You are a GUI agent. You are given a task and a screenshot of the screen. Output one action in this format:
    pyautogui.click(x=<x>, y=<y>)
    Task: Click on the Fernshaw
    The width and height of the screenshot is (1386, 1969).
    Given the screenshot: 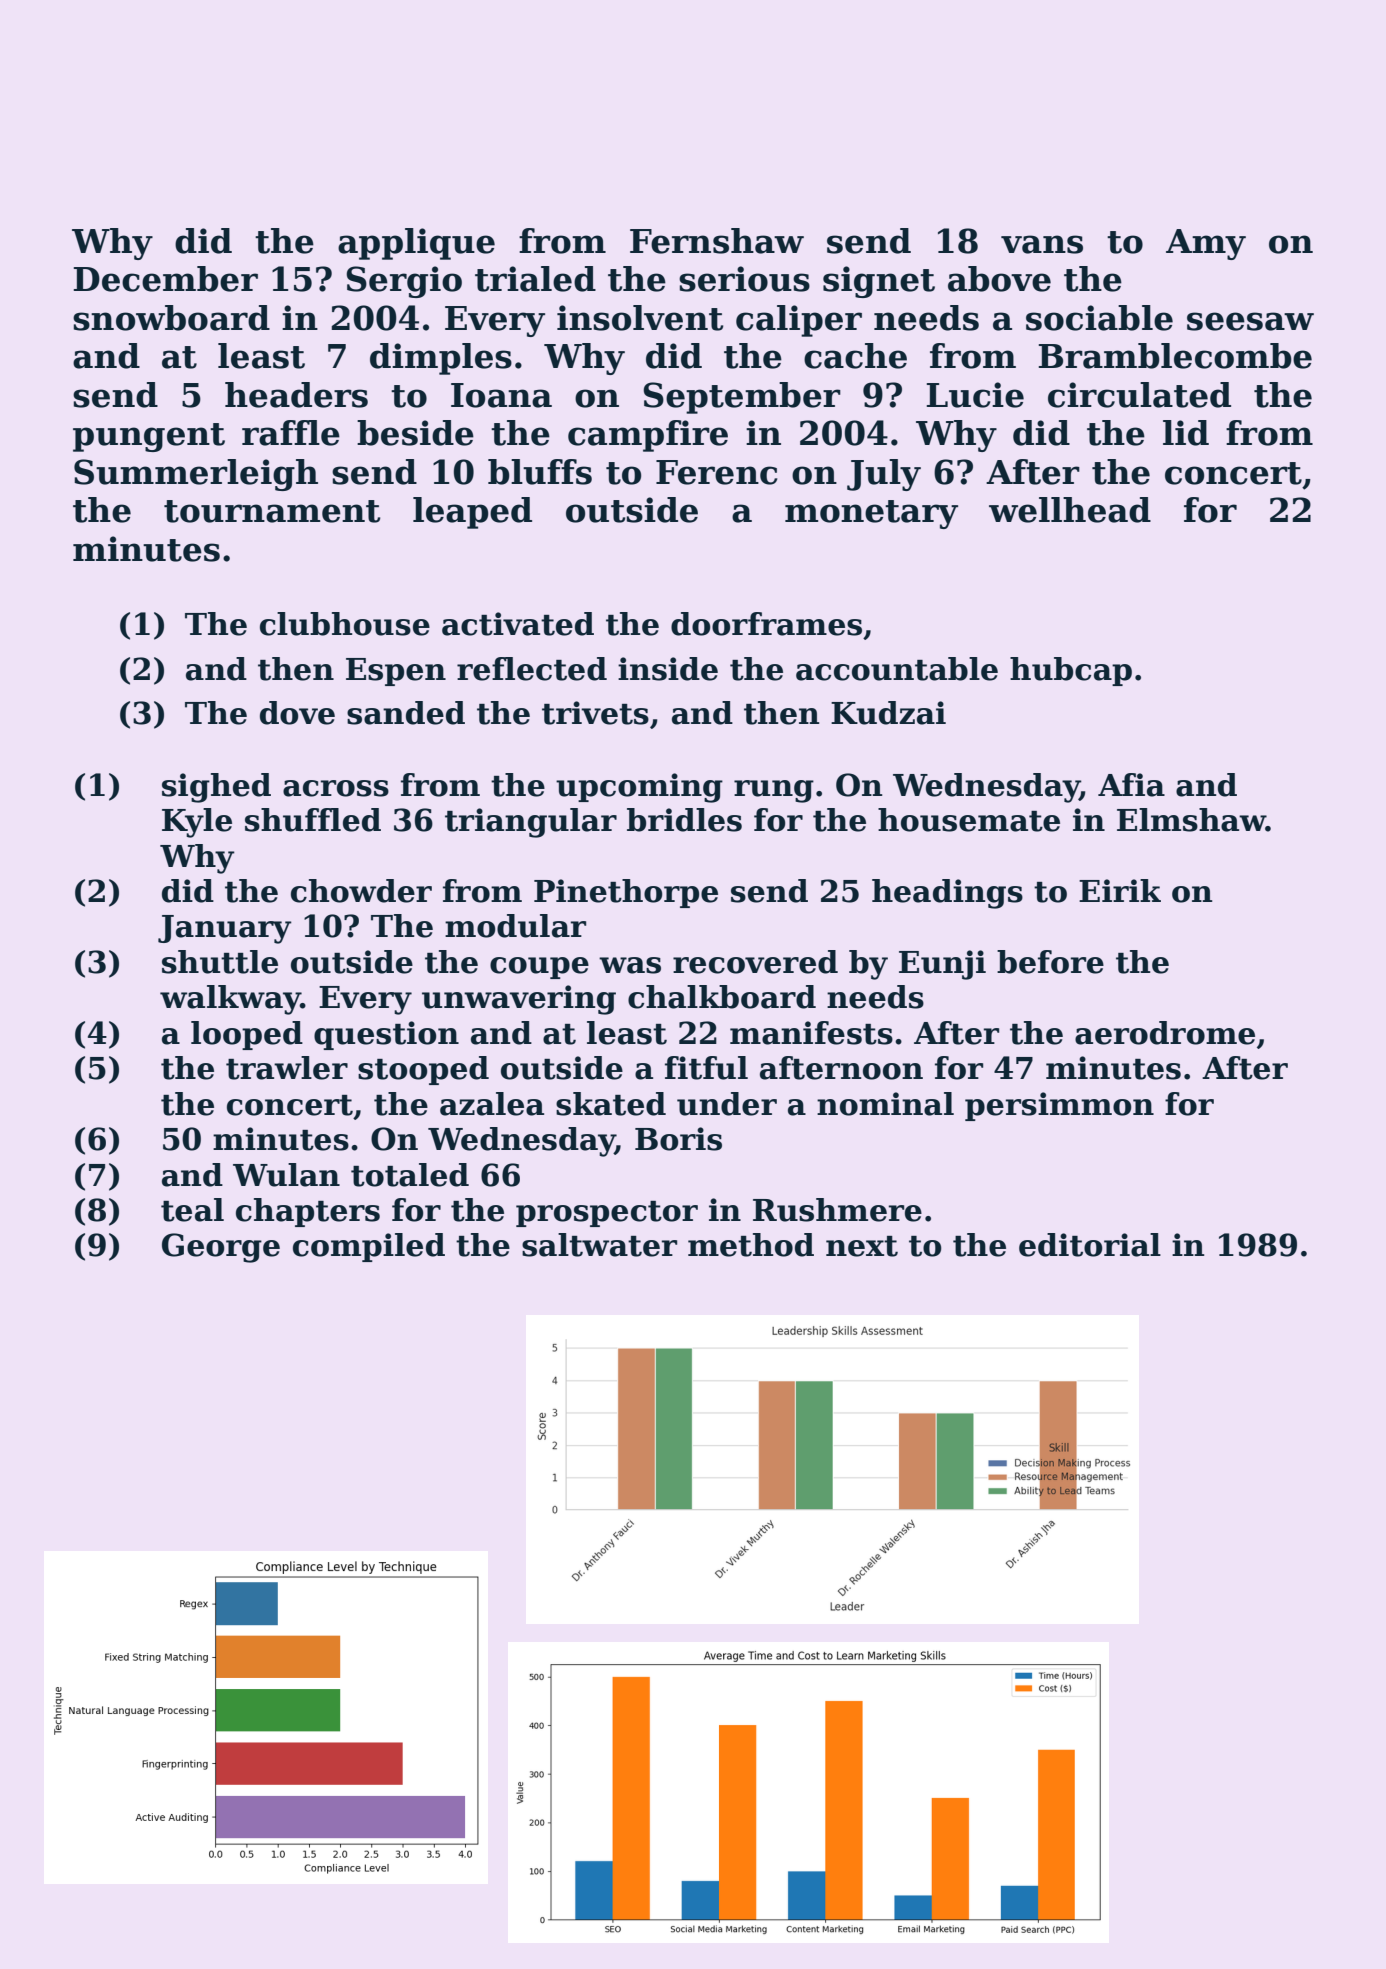 What is the action you would take?
    pyautogui.click(x=717, y=241)
